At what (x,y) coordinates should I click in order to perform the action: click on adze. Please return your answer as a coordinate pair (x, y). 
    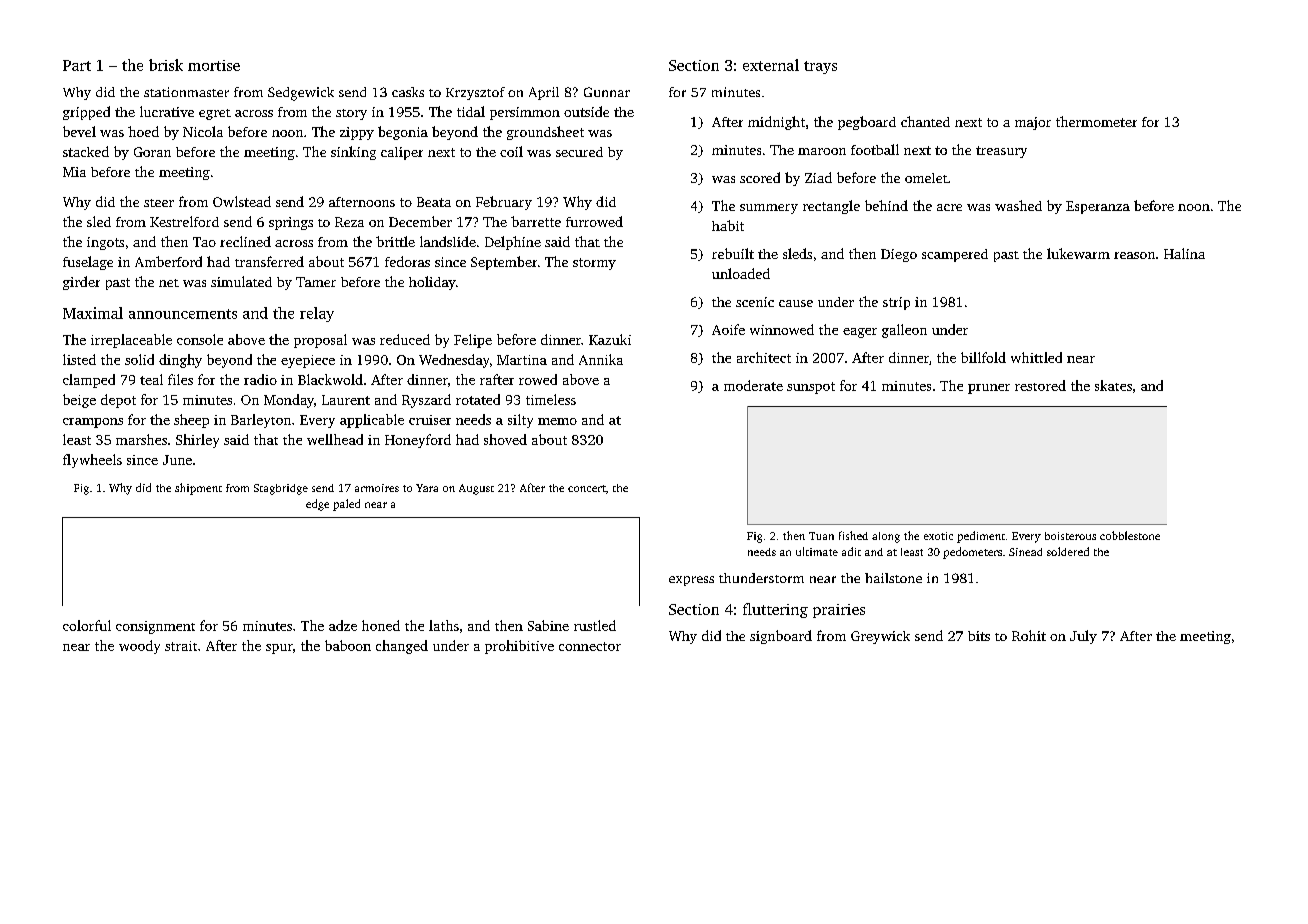
    Looking at the image, I should click on (343, 625).
